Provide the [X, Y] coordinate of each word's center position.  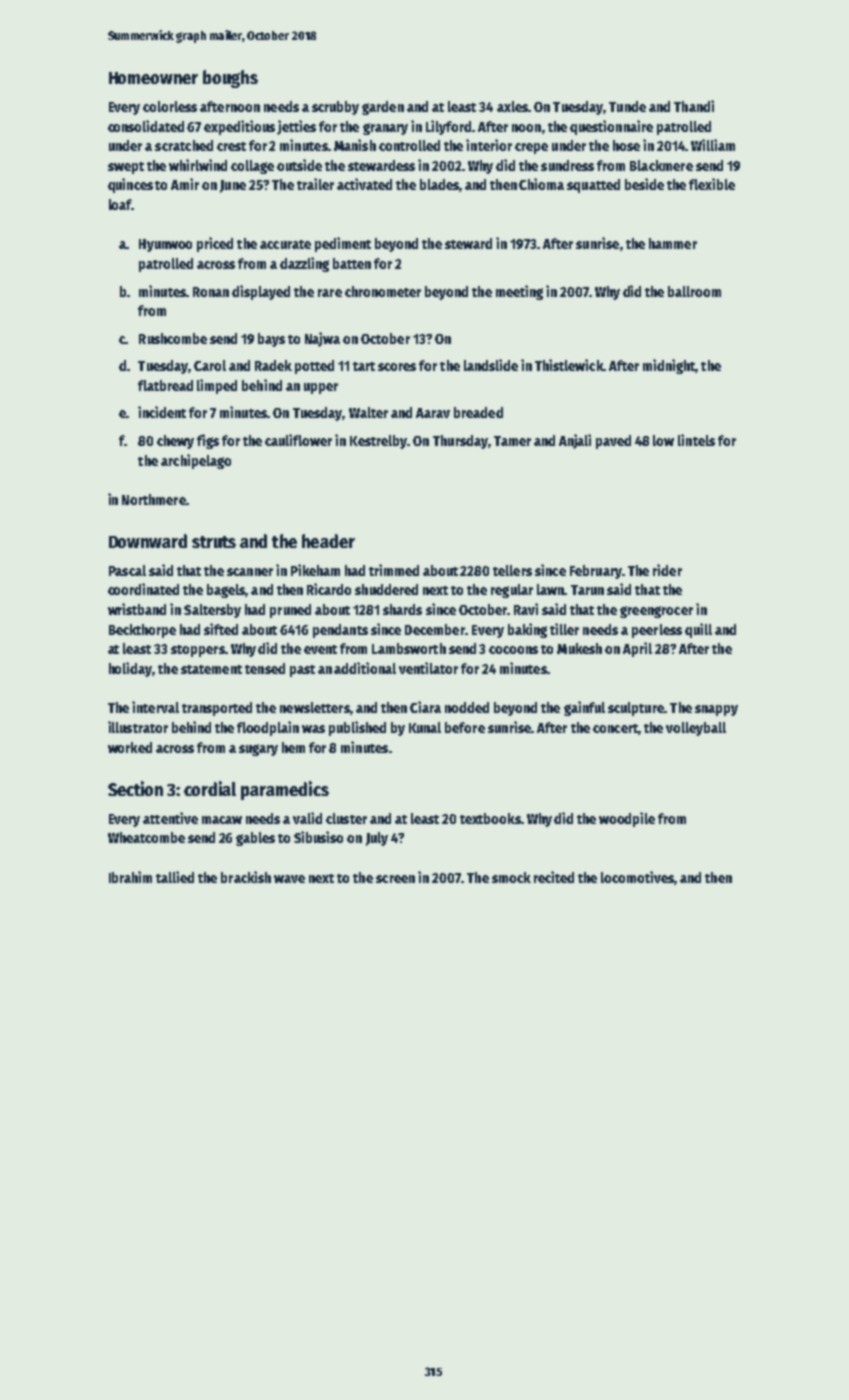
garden [383, 108]
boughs [230, 79]
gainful [584, 708]
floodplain [268, 728]
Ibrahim [130, 877]
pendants [340, 631]
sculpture [636, 709]
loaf [120, 204]
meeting [519, 292]
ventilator [428, 668]
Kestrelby [379, 442]
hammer [673, 243]
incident [162, 412]
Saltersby [212, 611]
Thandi [694, 106]
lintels [696, 440]
